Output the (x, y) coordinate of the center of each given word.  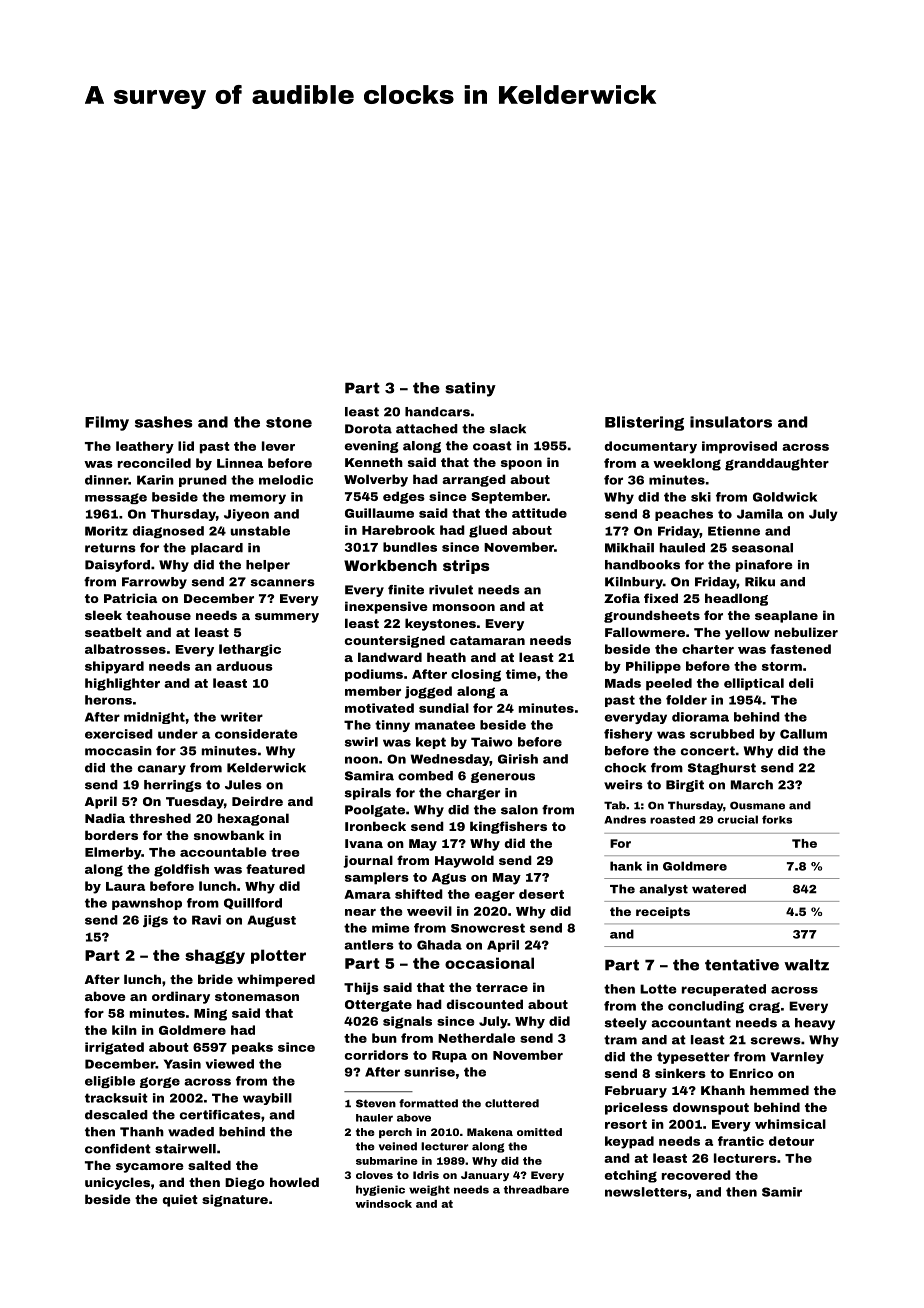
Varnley (797, 1058)
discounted (484, 1004)
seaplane (786, 616)
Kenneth (374, 462)
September (509, 497)
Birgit (685, 786)
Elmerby (113, 853)
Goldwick (785, 497)
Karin (155, 480)
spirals (368, 794)
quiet (180, 1200)
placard (217, 549)
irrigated (114, 1048)
